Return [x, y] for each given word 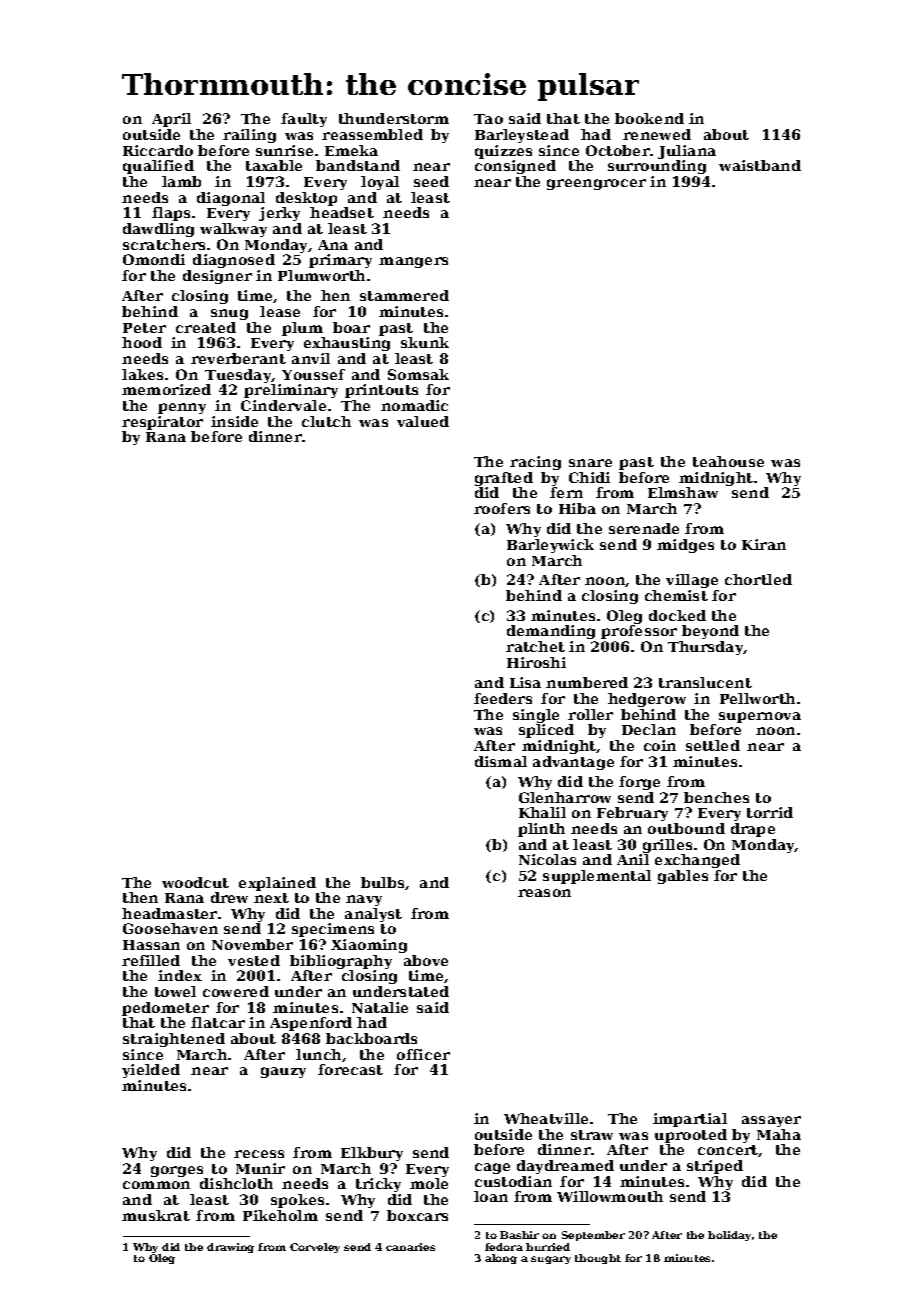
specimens [333, 930]
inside [234, 421]
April [171, 120]
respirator [162, 423]
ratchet [535, 646]
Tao [488, 119]
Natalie [380, 1007]
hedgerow [647, 700]
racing [535, 463]
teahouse [728, 461]
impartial [690, 1120]
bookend [649, 118]
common [156, 1185]
